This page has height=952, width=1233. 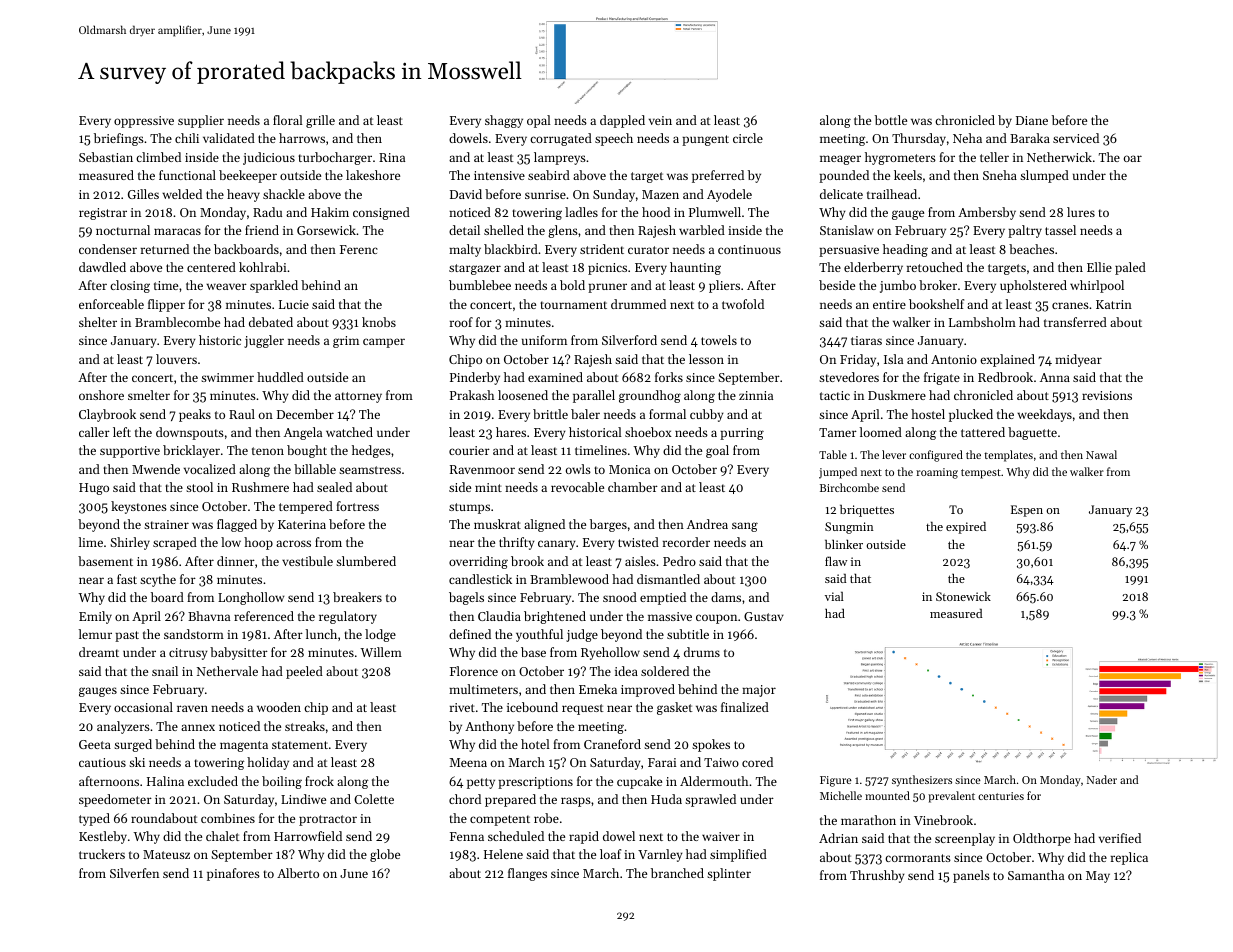 I want to click on flaw, so click(x=836, y=561).
